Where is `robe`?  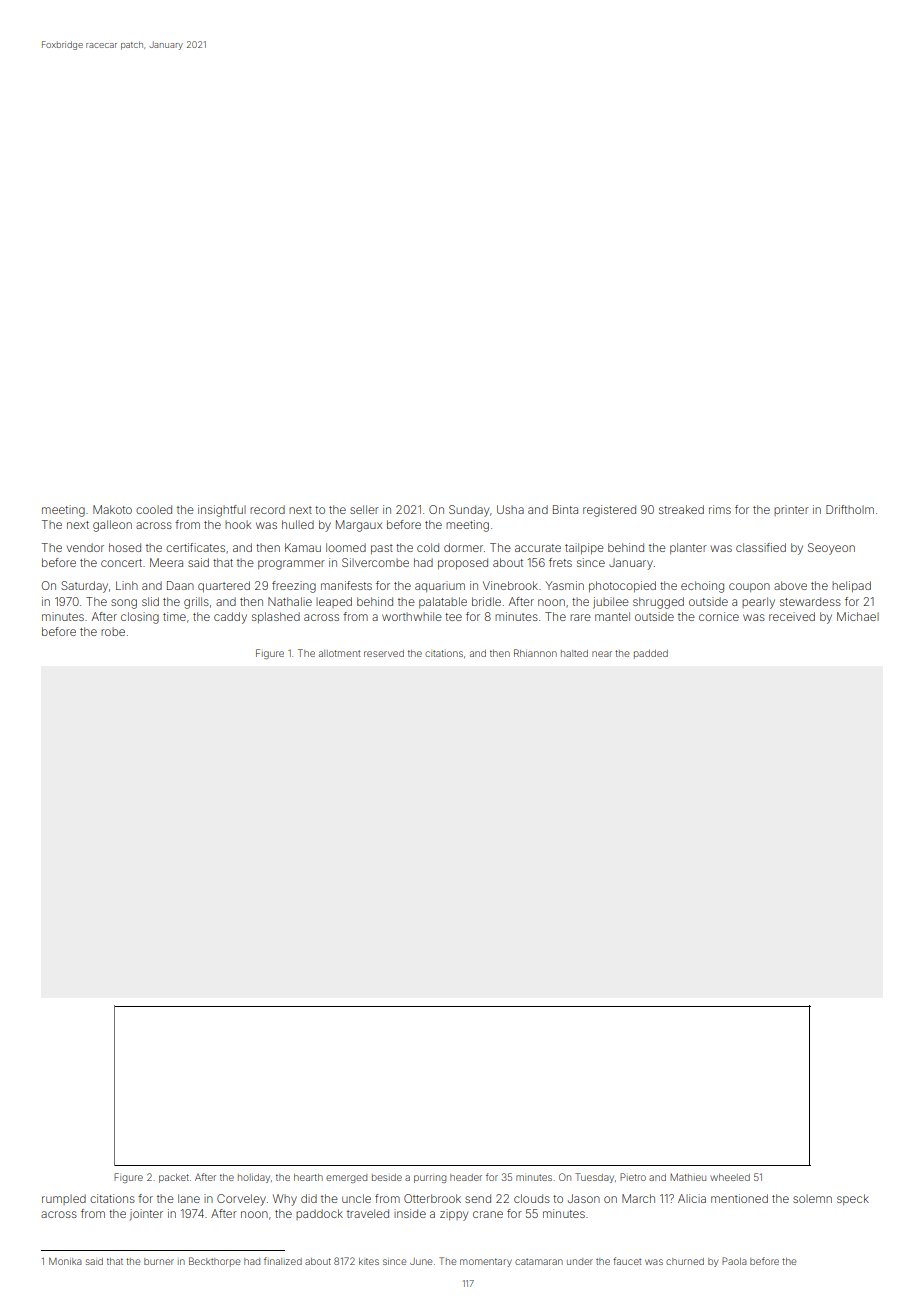 robe is located at coordinates (113, 632).
